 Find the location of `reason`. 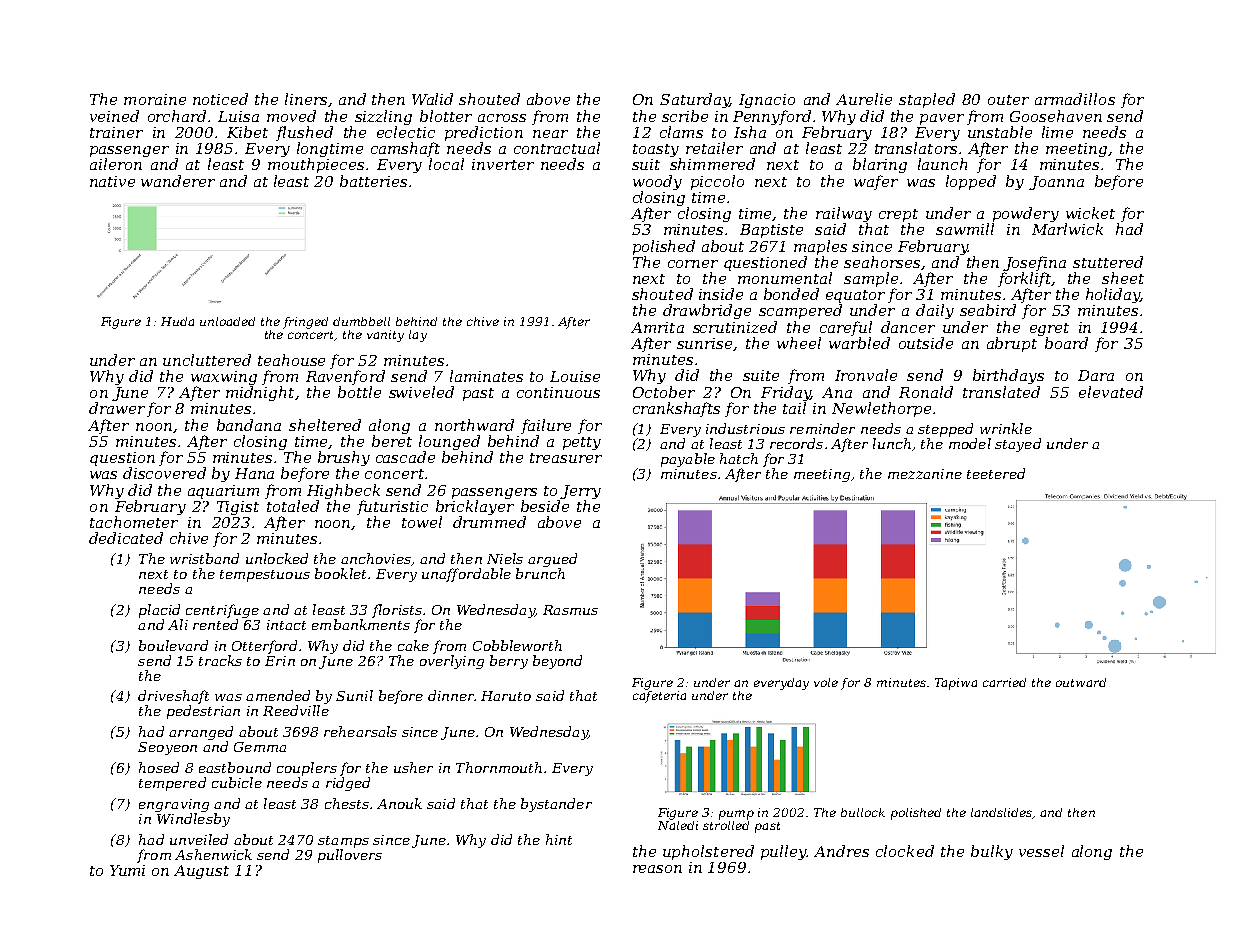

reason is located at coordinates (657, 869).
